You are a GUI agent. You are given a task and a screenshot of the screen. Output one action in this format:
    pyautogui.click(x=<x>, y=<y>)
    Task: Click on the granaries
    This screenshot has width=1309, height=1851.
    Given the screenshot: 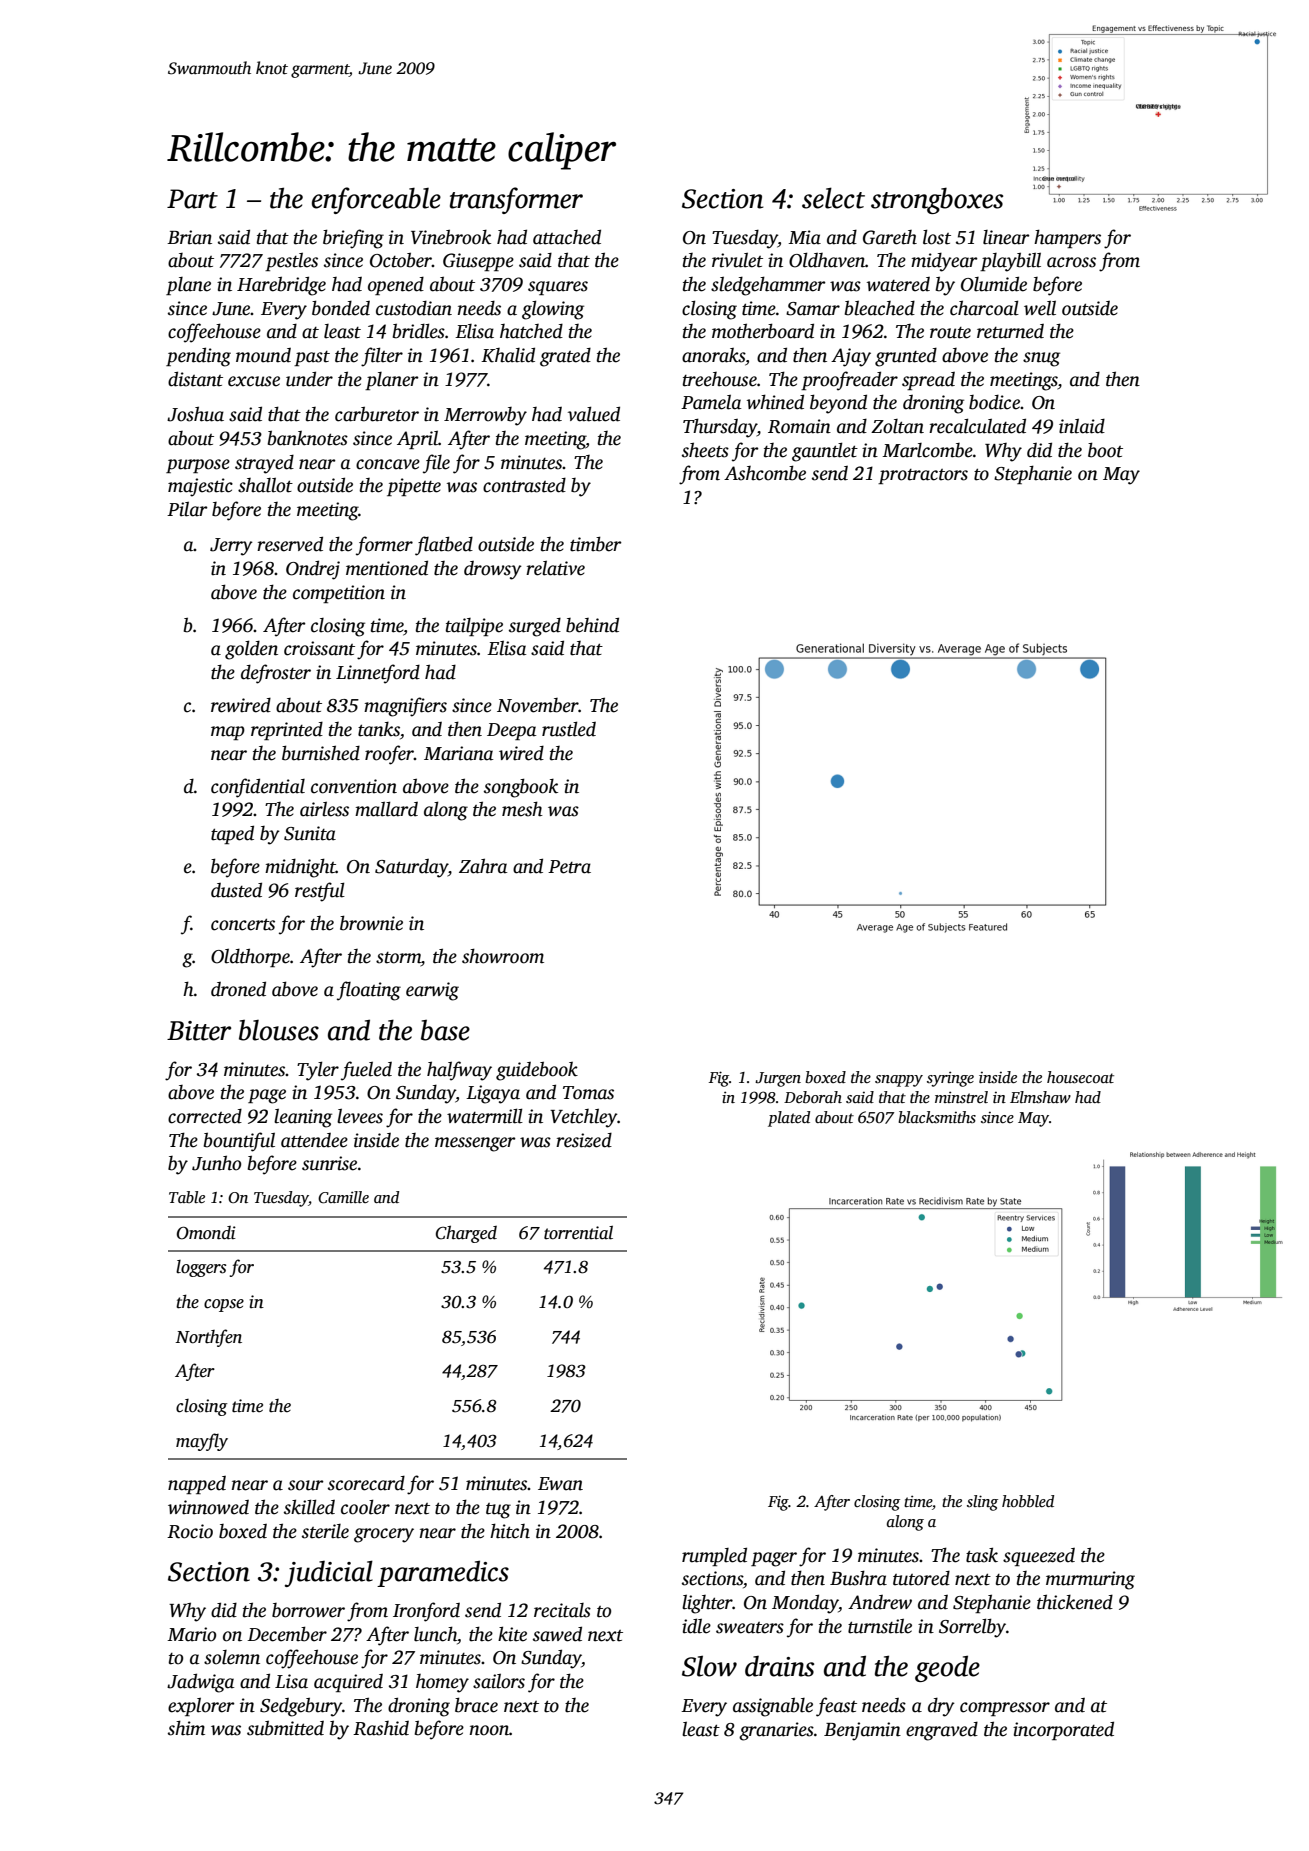 What is the action you would take?
    pyautogui.click(x=776, y=1731)
